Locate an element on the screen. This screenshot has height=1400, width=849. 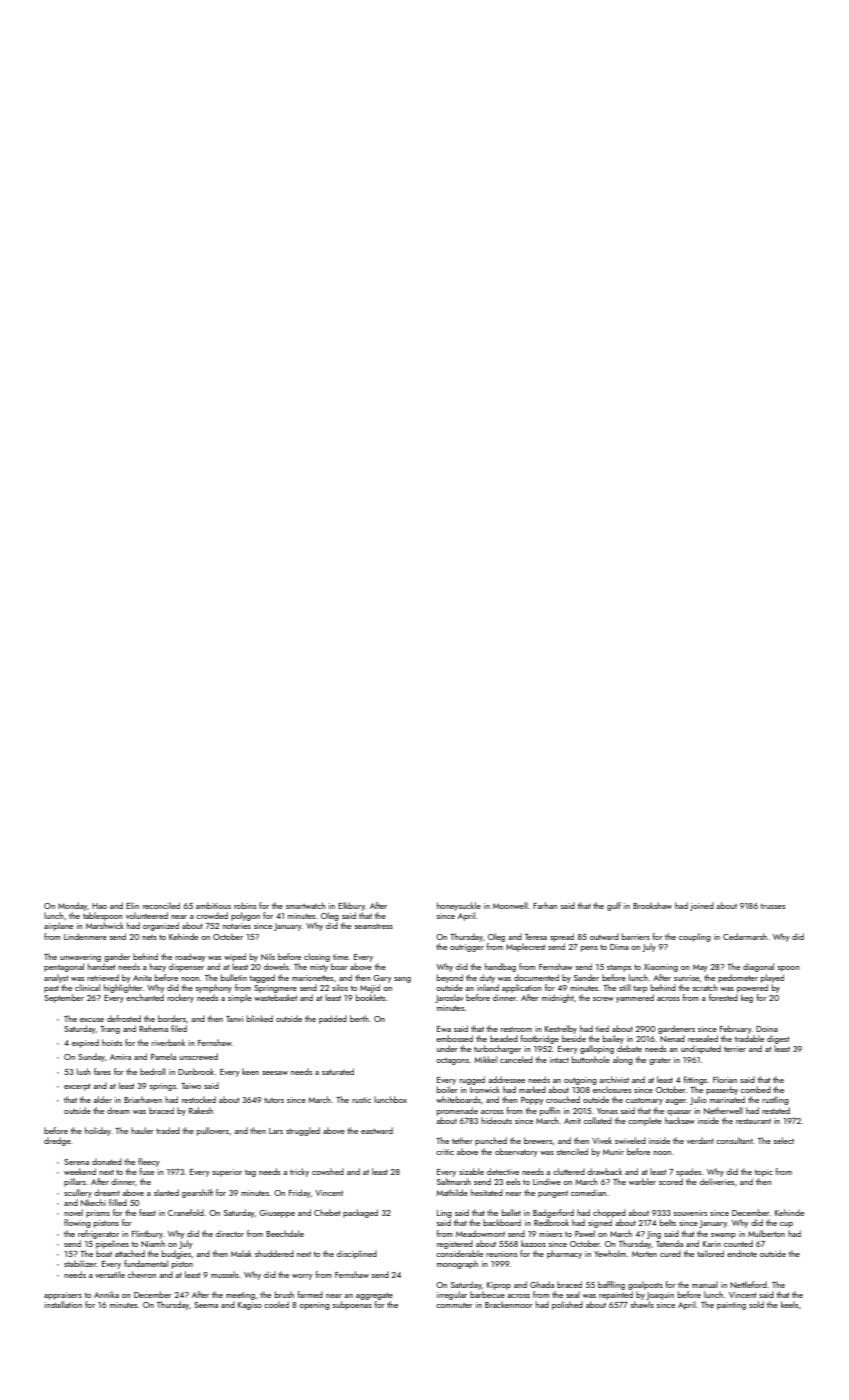
enchanted is located at coordinates (145, 997).
